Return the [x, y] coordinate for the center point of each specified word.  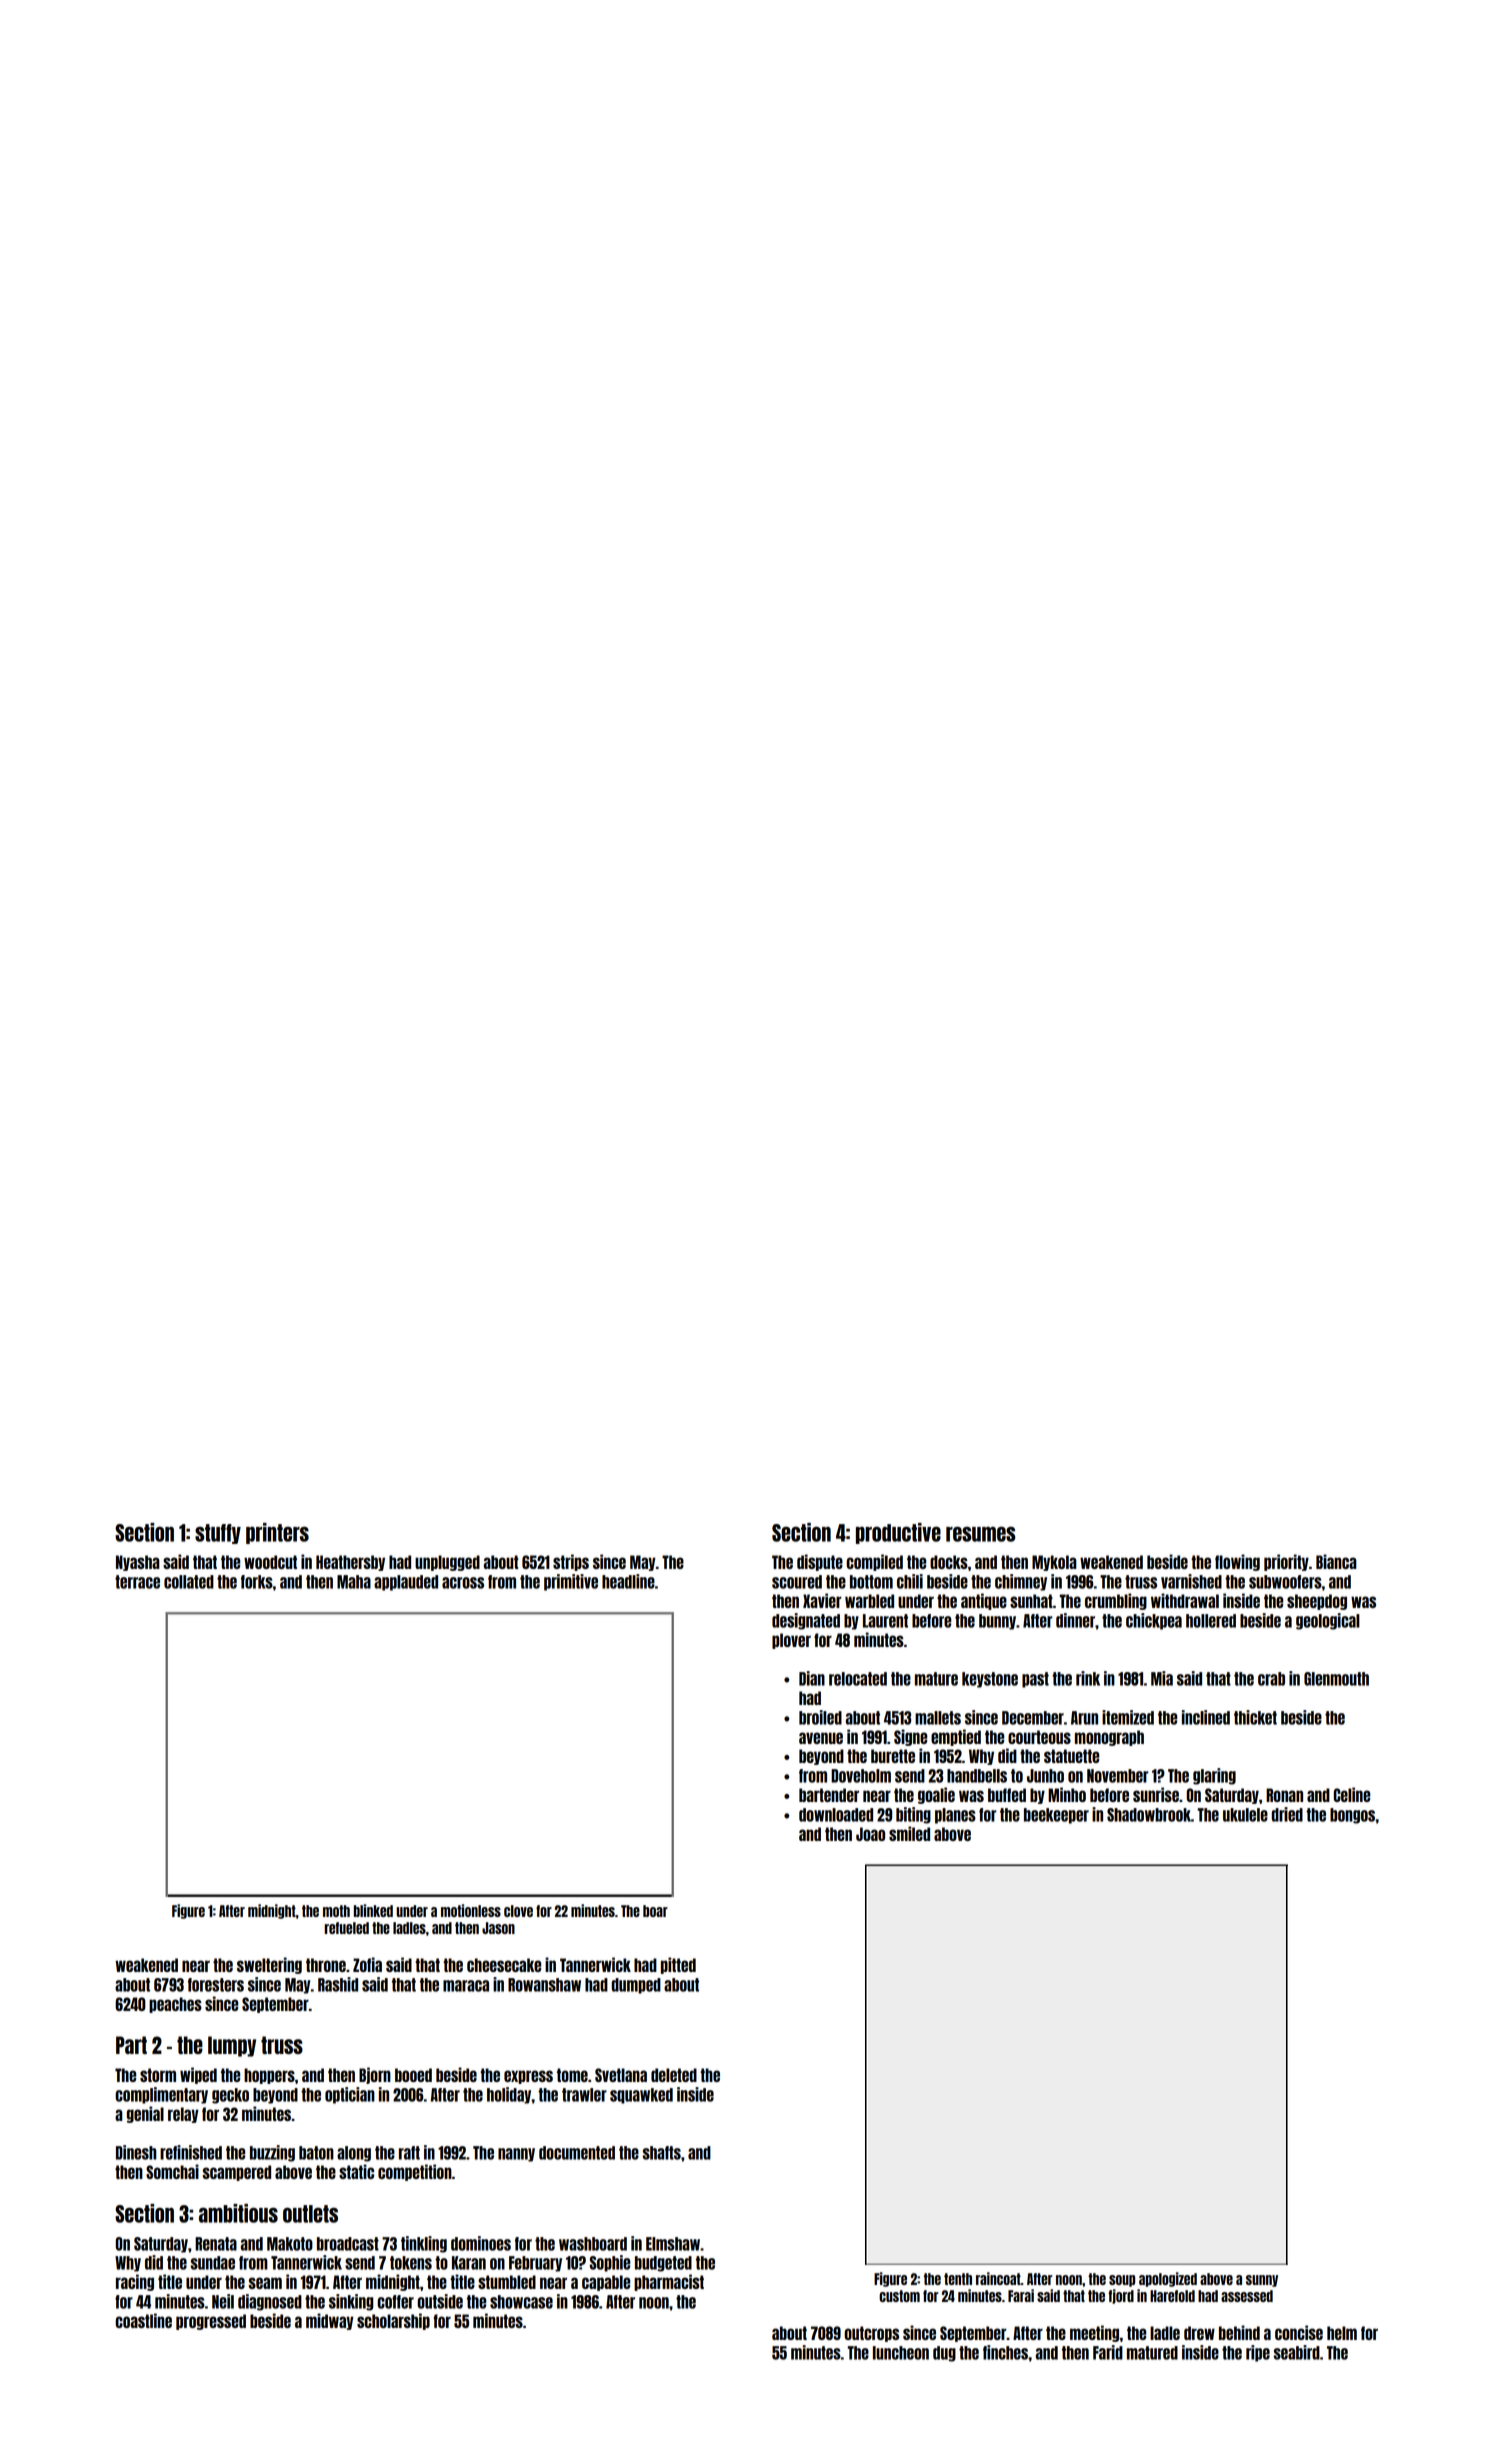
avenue [821, 1738]
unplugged [447, 1563]
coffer [395, 2302]
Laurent [885, 1621]
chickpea [1154, 1621]
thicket [1255, 1717]
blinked [373, 1910]
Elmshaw [673, 2244]
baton [316, 2153]
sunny [1262, 2281]
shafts [661, 2153]
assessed [1247, 2296]
